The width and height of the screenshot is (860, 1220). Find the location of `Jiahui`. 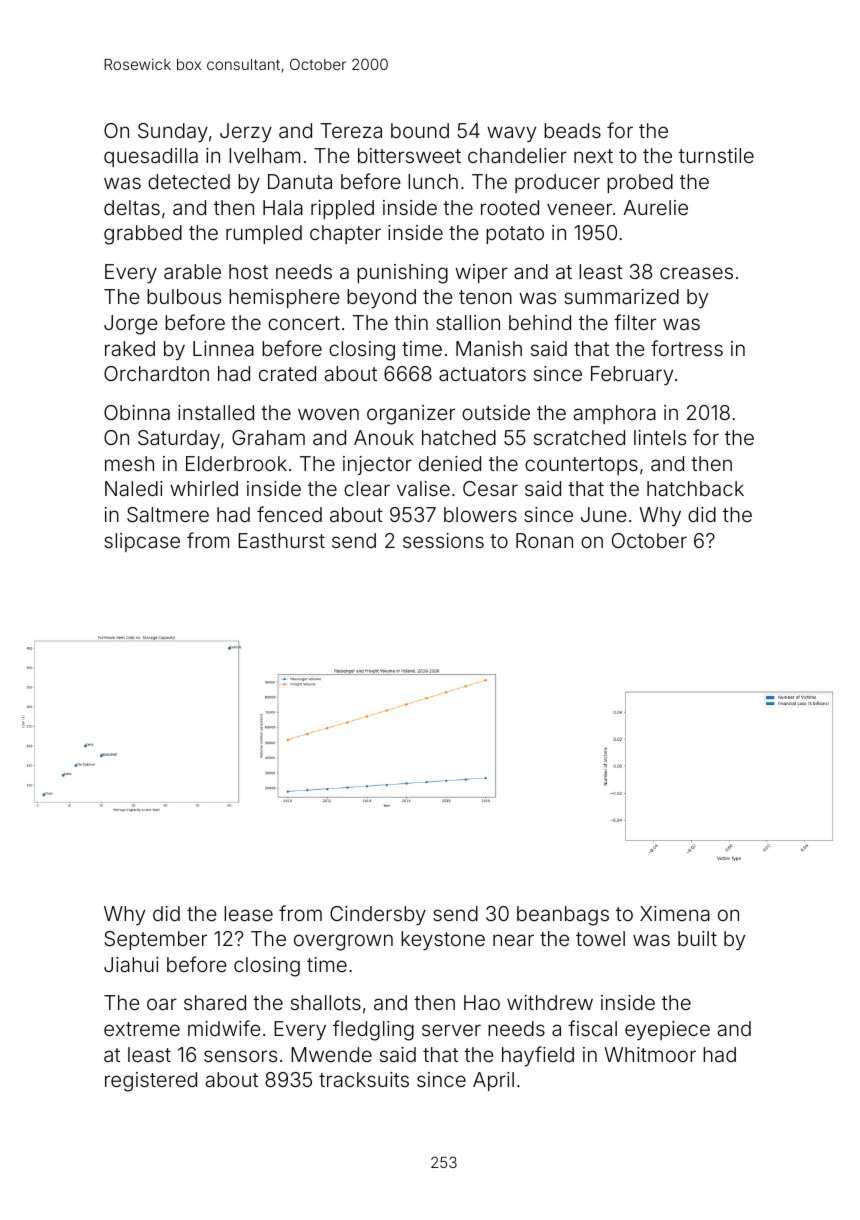

Jiahui is located at coordinates (131, 964).
